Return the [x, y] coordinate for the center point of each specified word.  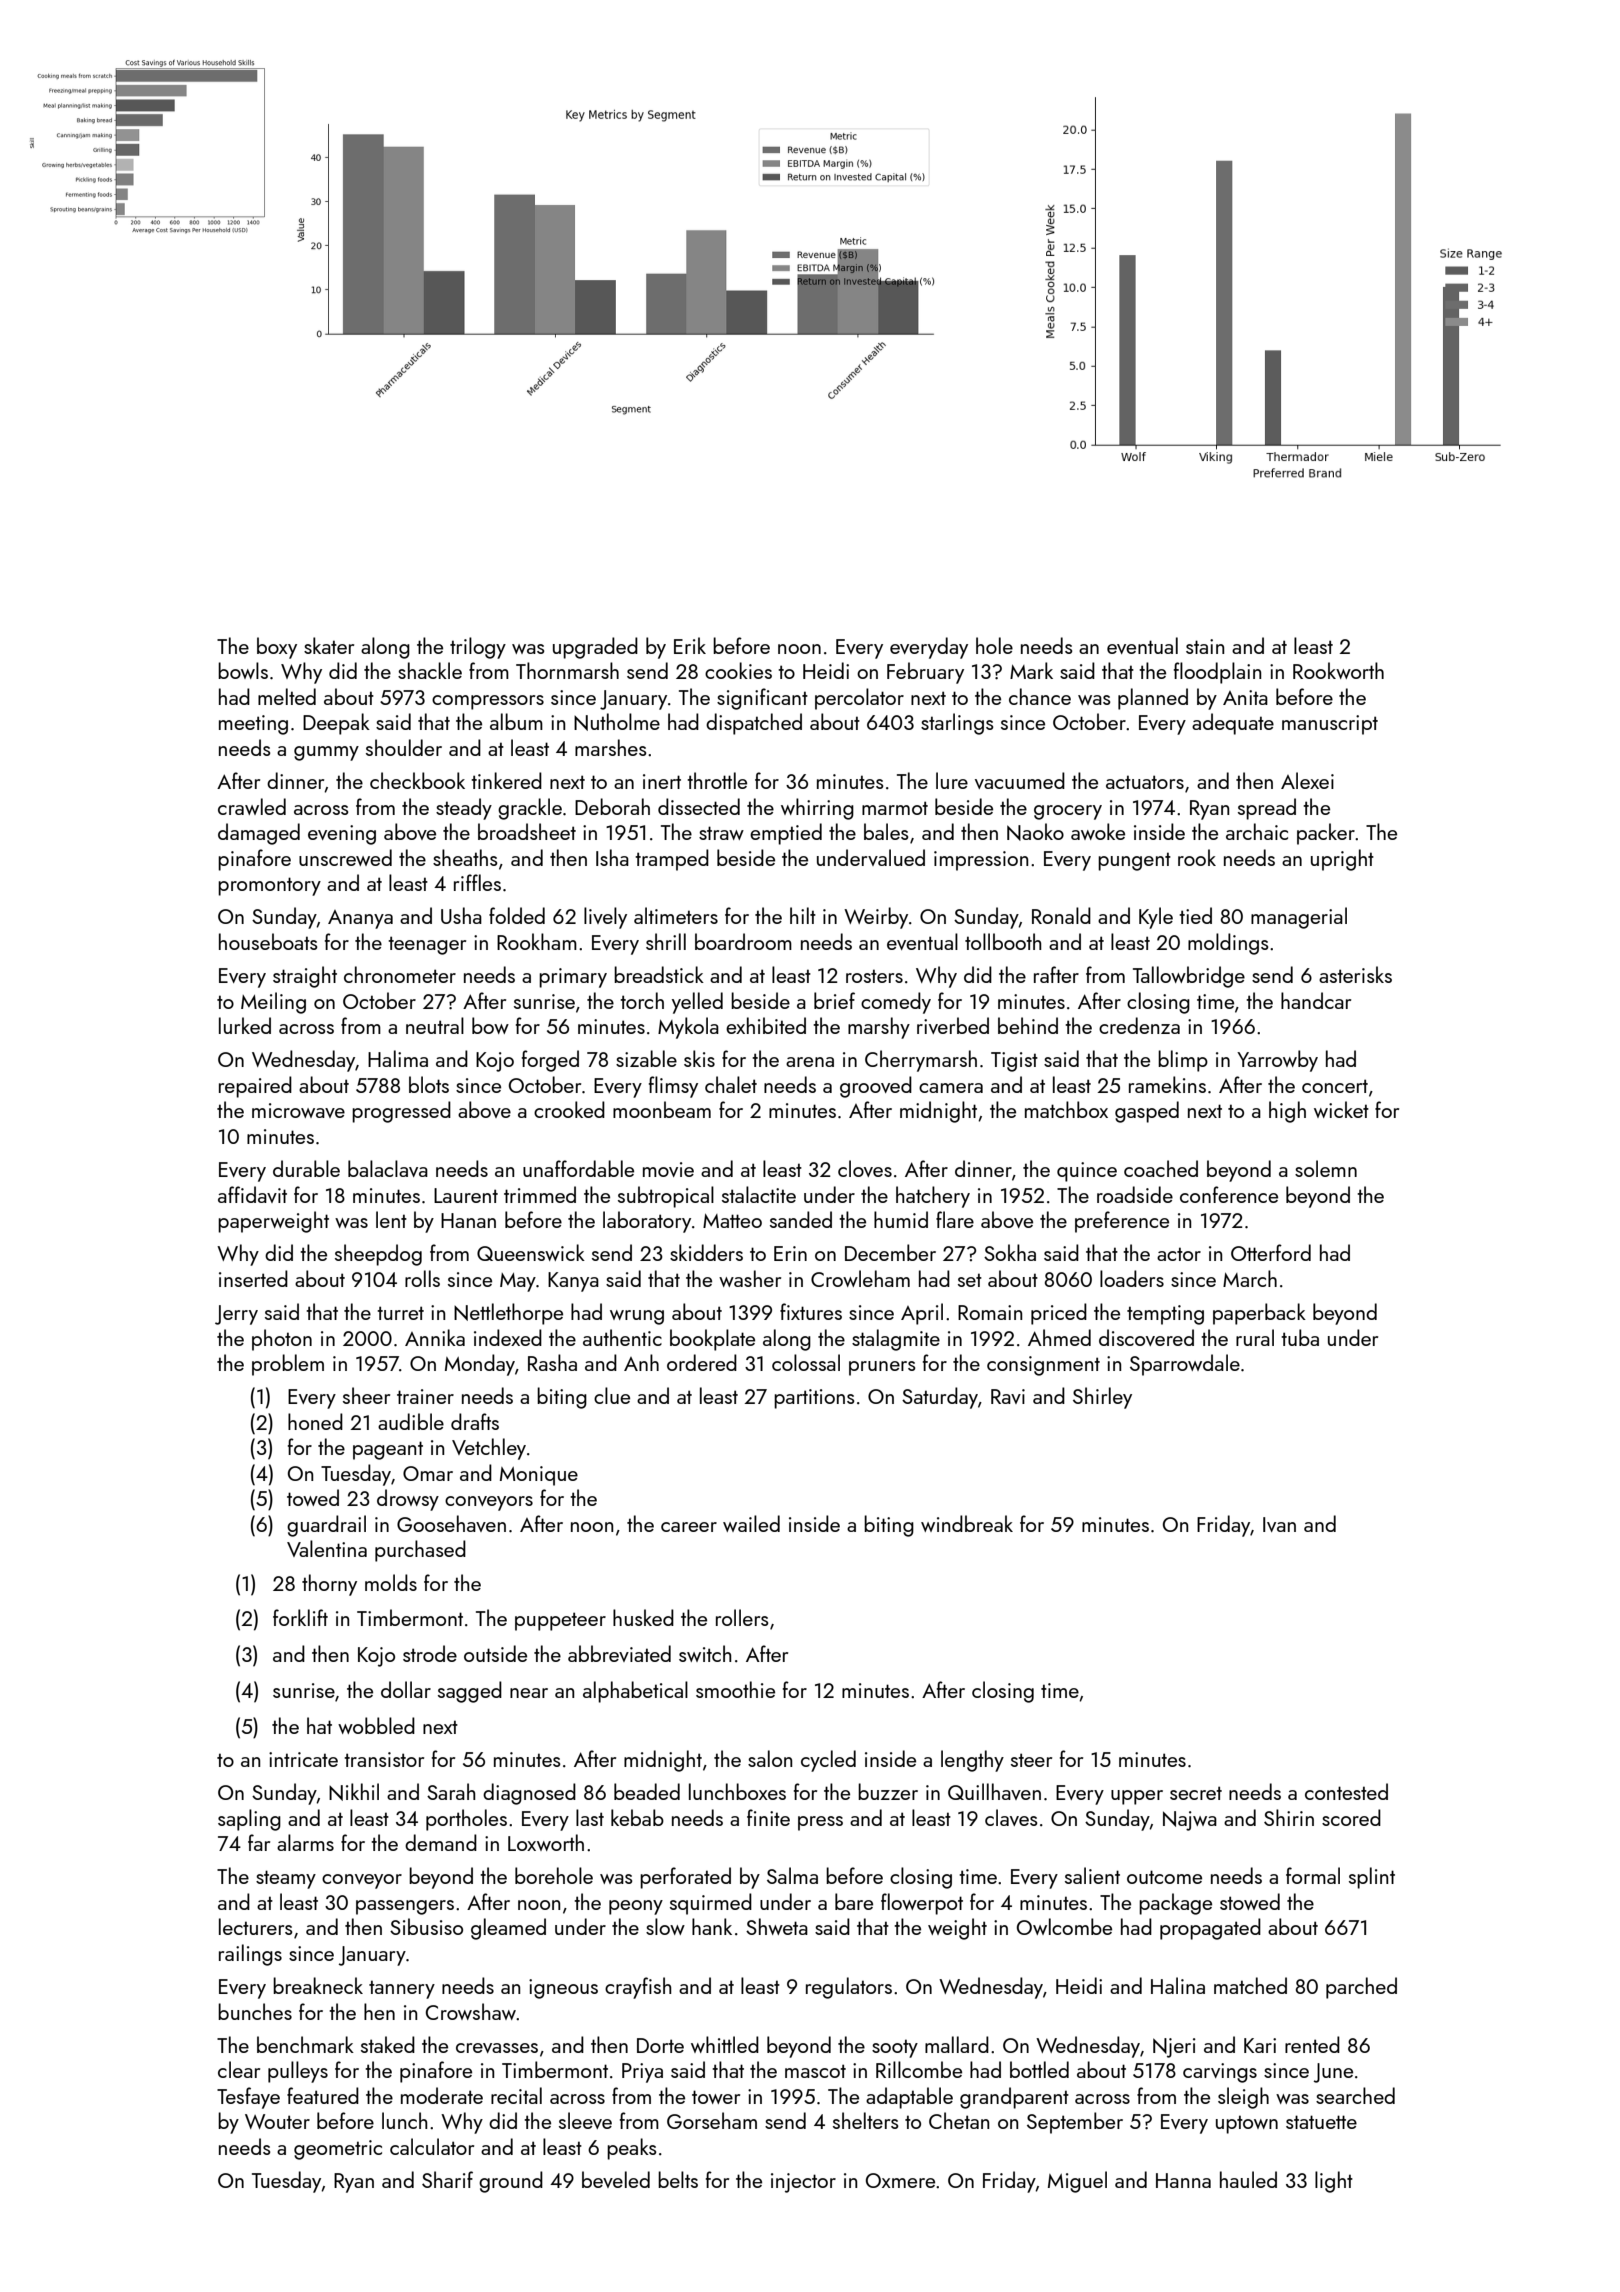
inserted [253, 1278]
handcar [1316, 1000]
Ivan [1279, 1524]
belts [678, 2179]
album [516, 721]
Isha [612, 857]
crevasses [497, 2048]
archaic [1257, 831]
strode [430, 1653]
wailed [751, 1523]
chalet [731, 1084]
